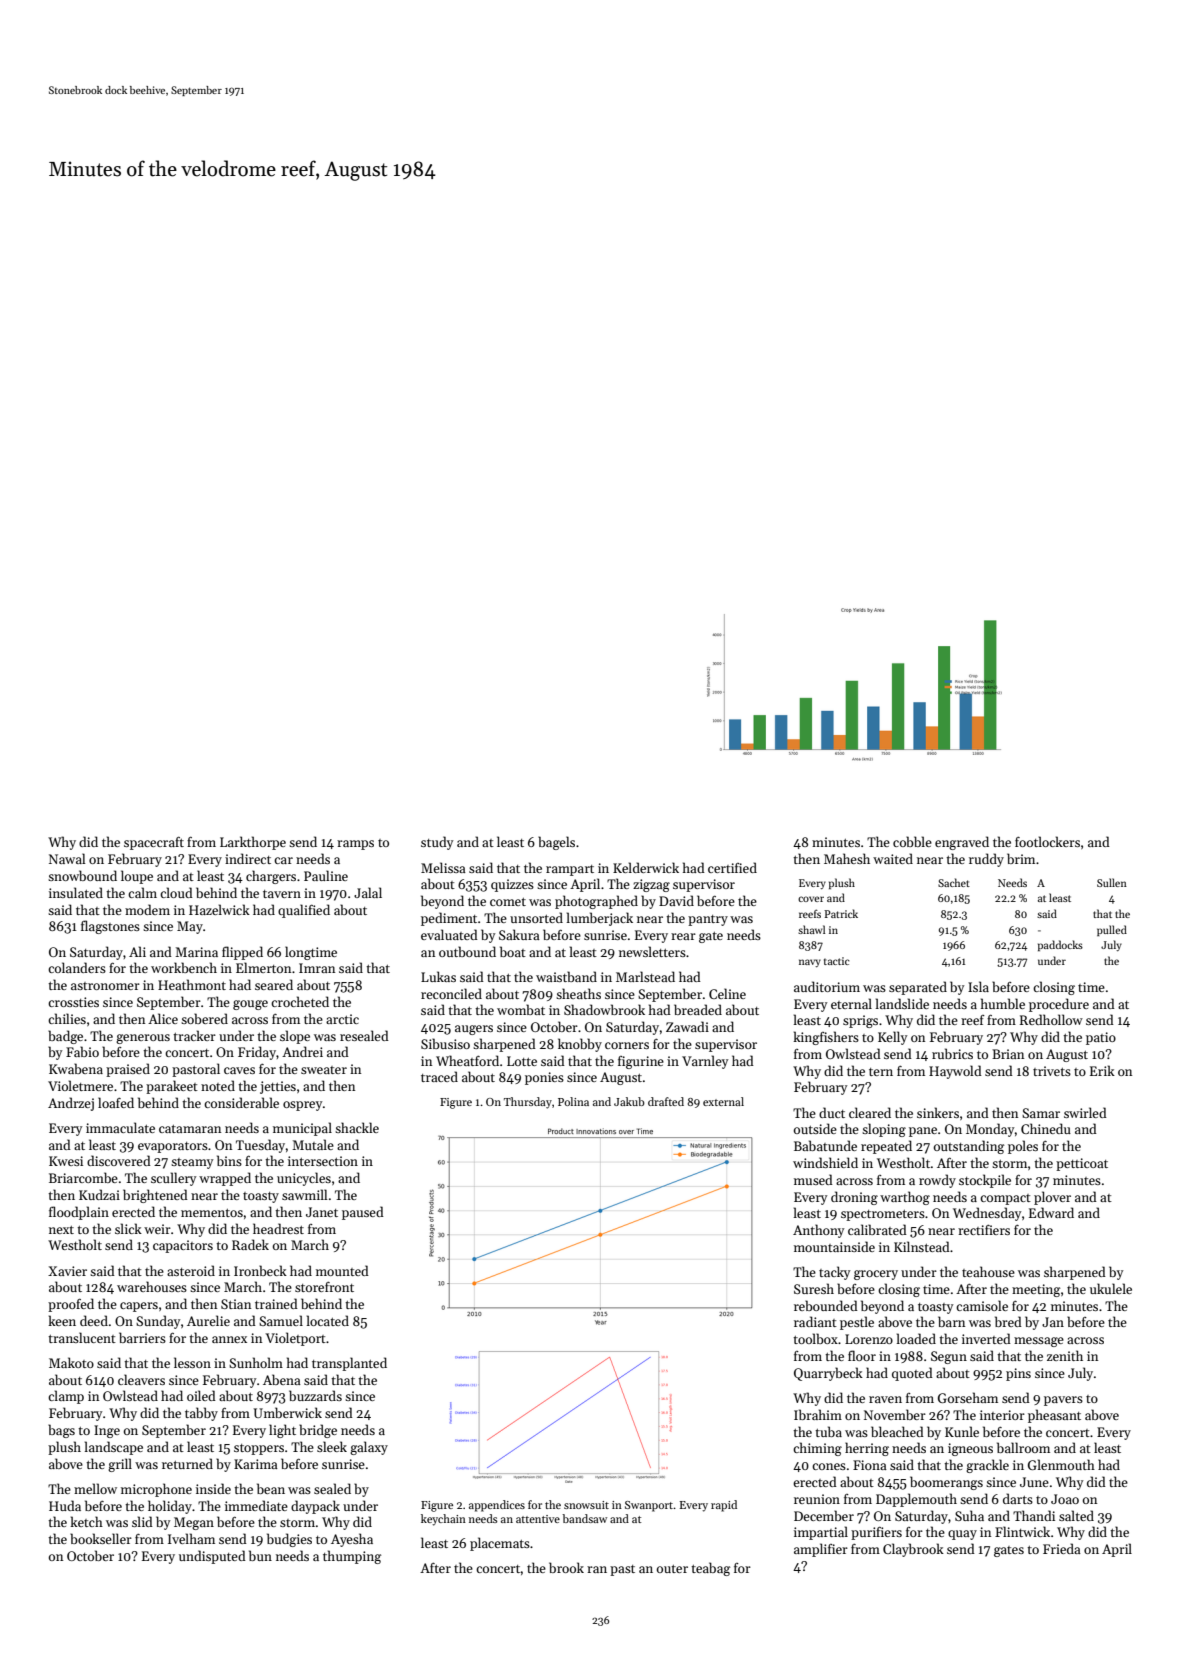 This image has height=1675, width=1184. Describe the element at coordinates (1062, 1548) in the image. I see `Frieda` at that location.
